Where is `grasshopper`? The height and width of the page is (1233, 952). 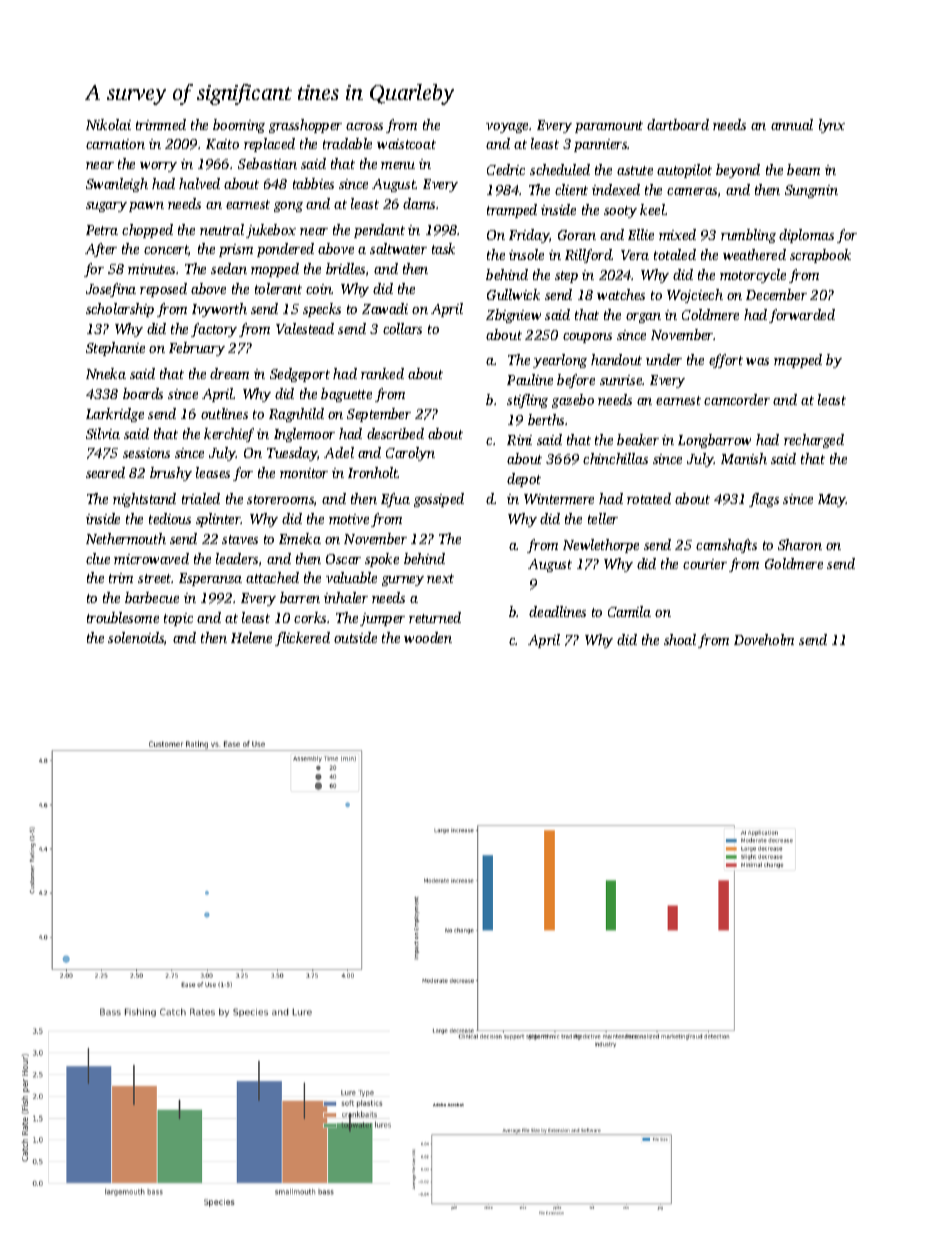 grasshopper is located at coordinates (305, 126).
